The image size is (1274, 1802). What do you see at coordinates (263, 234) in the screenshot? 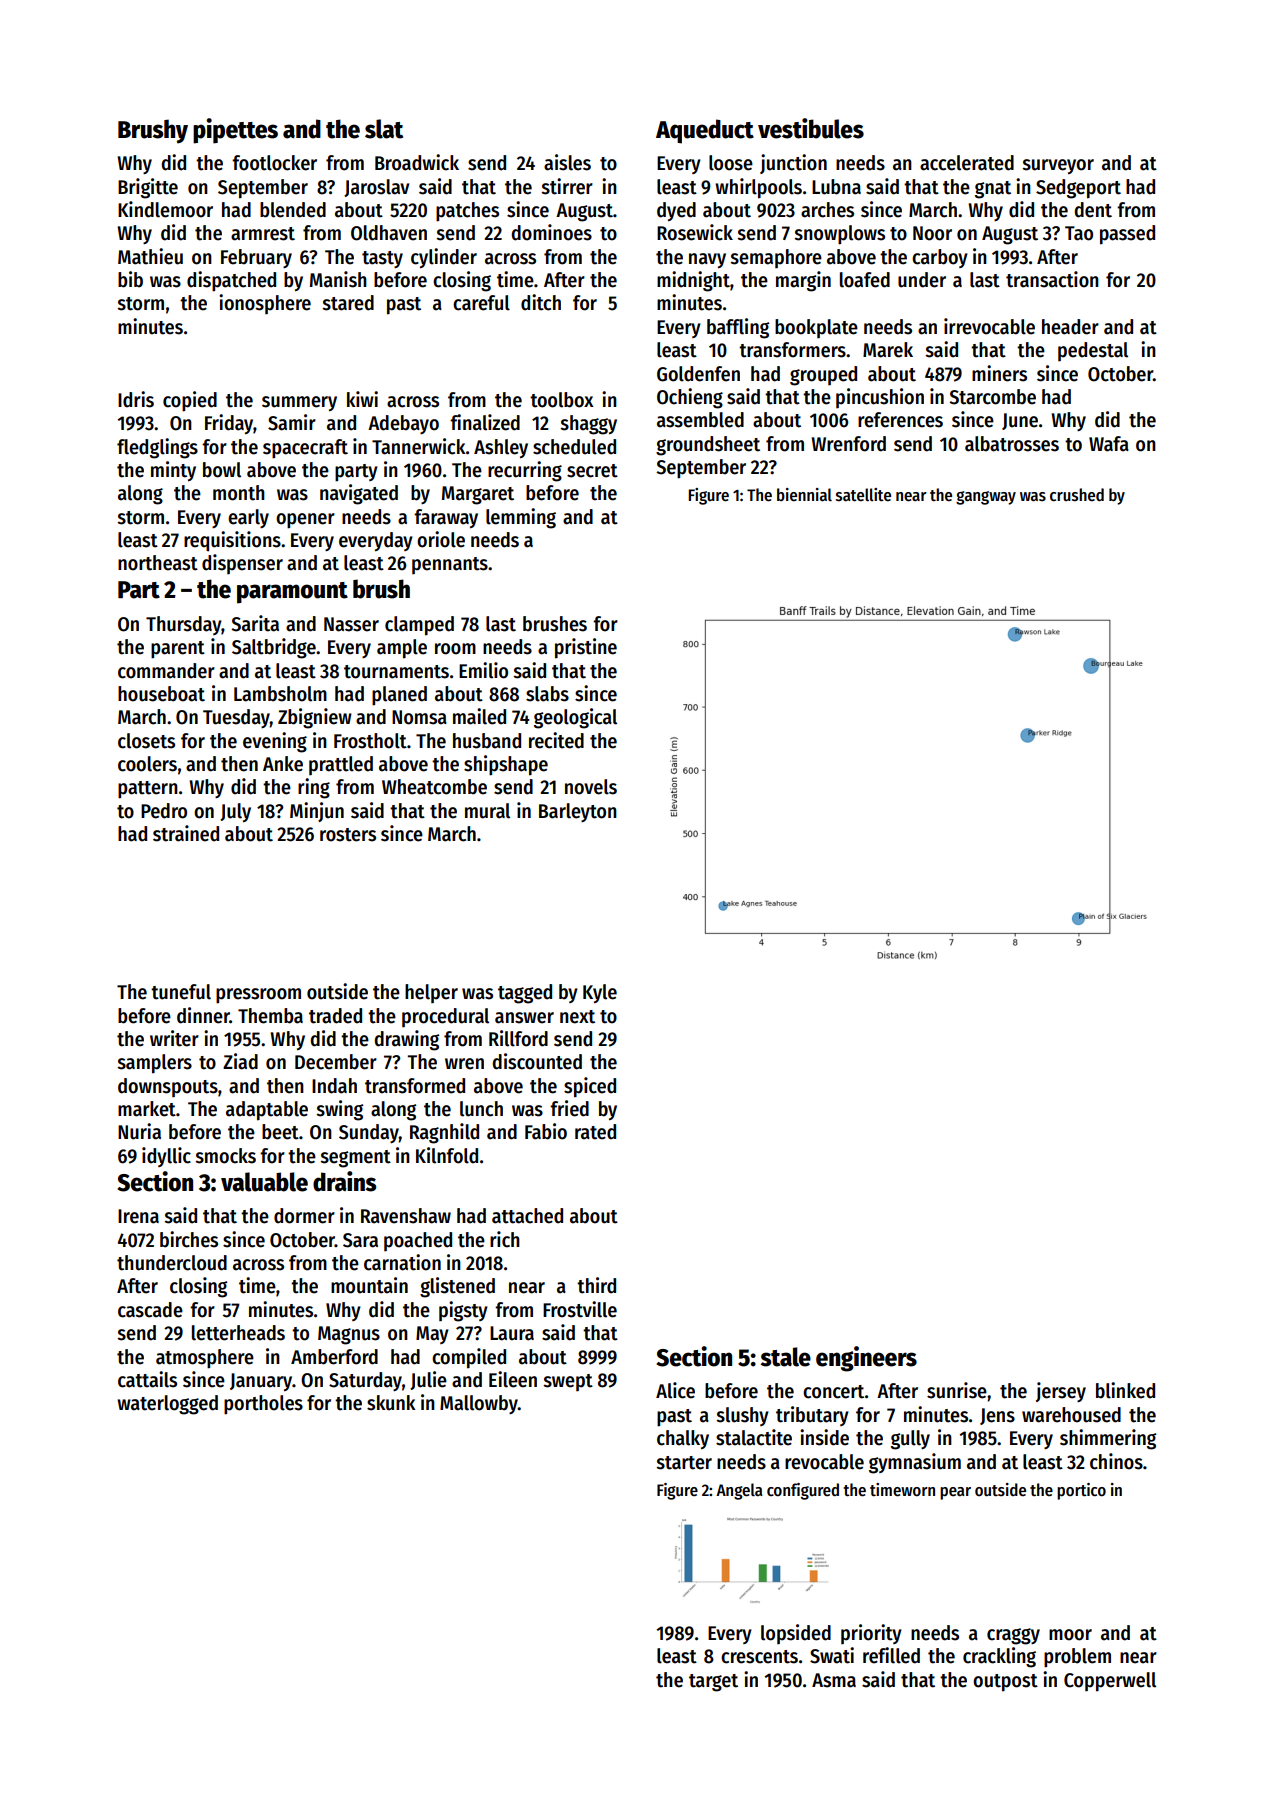
I see `armrest` at bounding box center [263, 234].
